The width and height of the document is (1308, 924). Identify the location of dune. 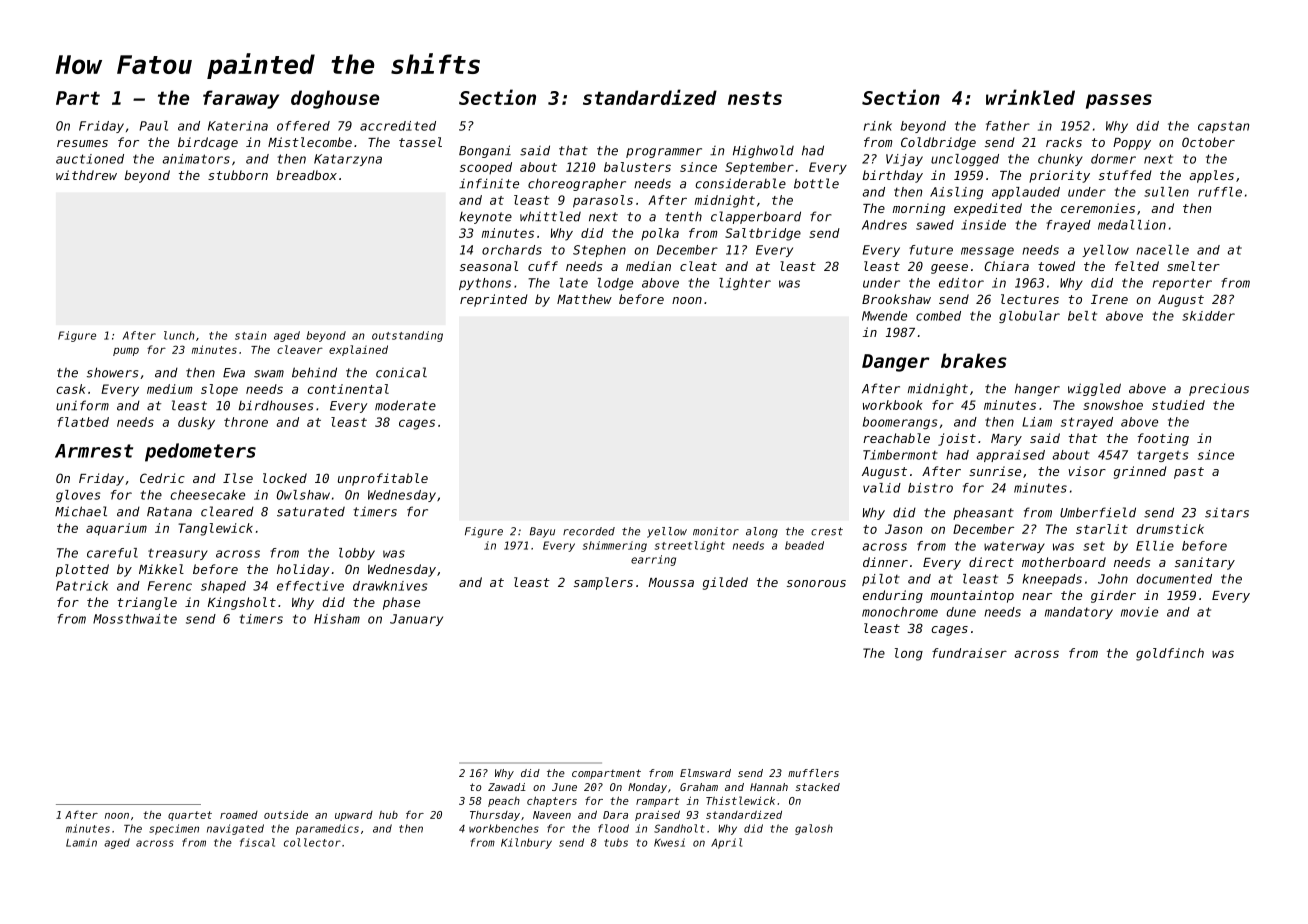
(961, 612).
